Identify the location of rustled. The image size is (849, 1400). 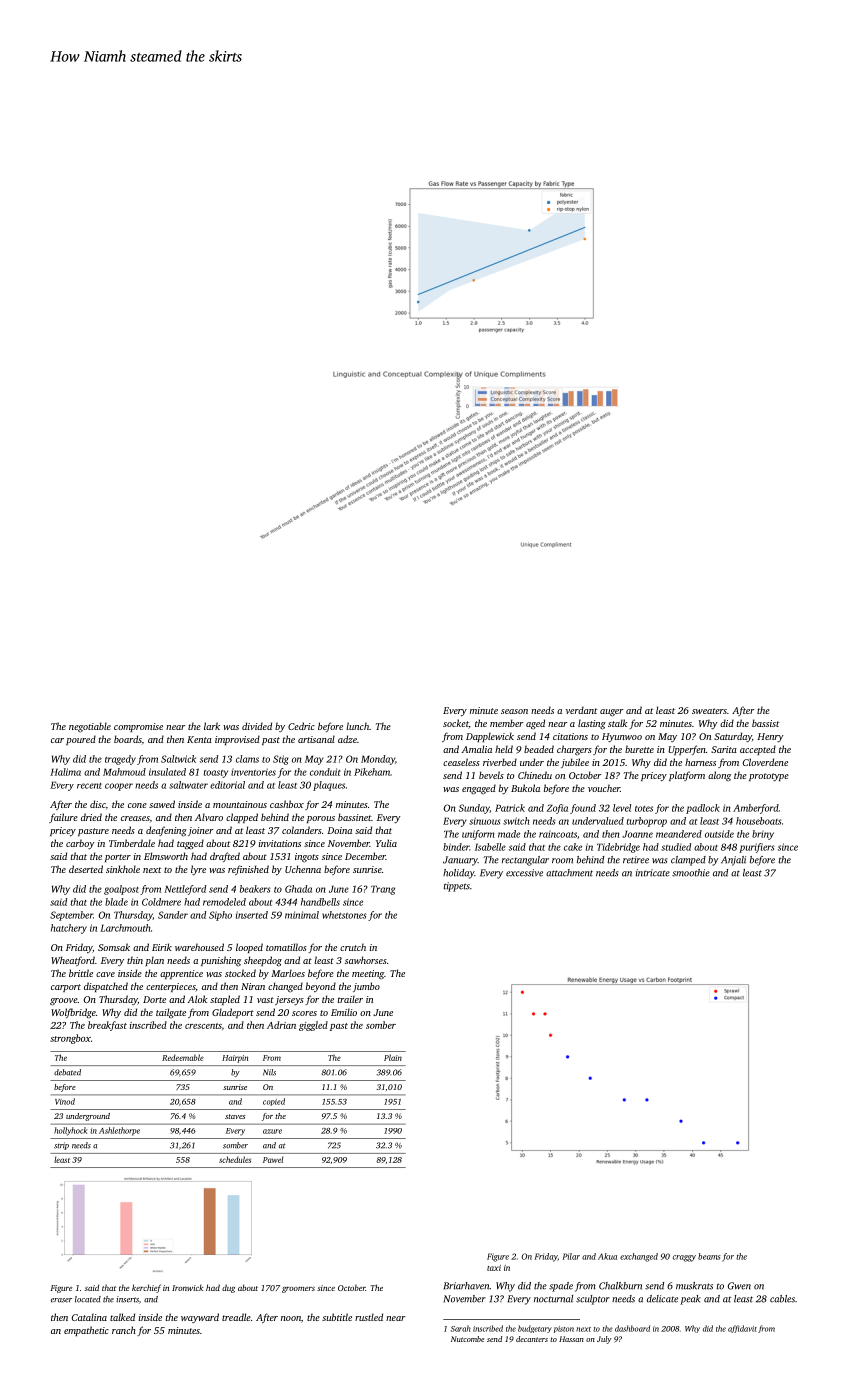
(369, 1317).
